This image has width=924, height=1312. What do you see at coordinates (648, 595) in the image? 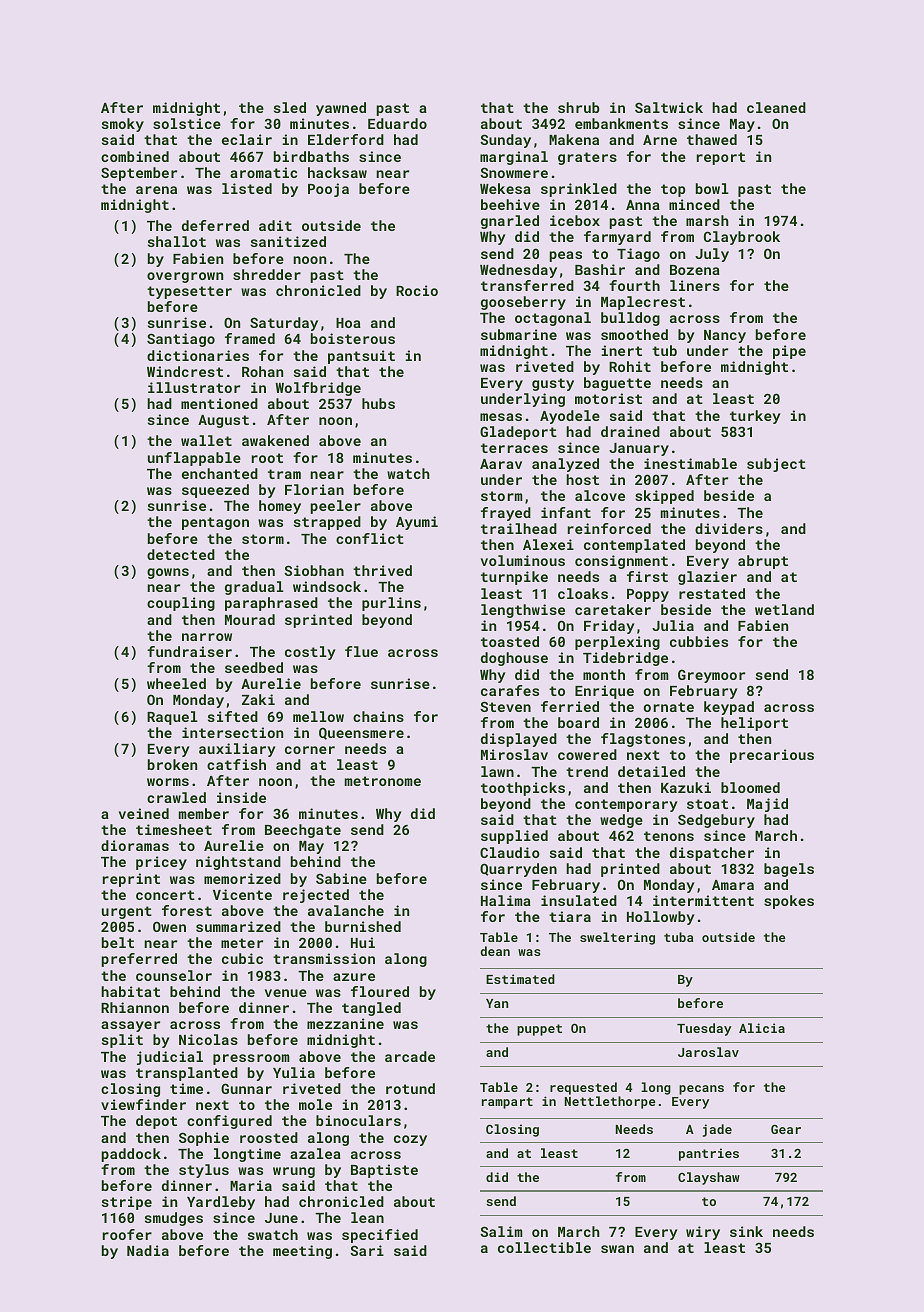
I see `Poppy` at bounding box center [648, 595].
